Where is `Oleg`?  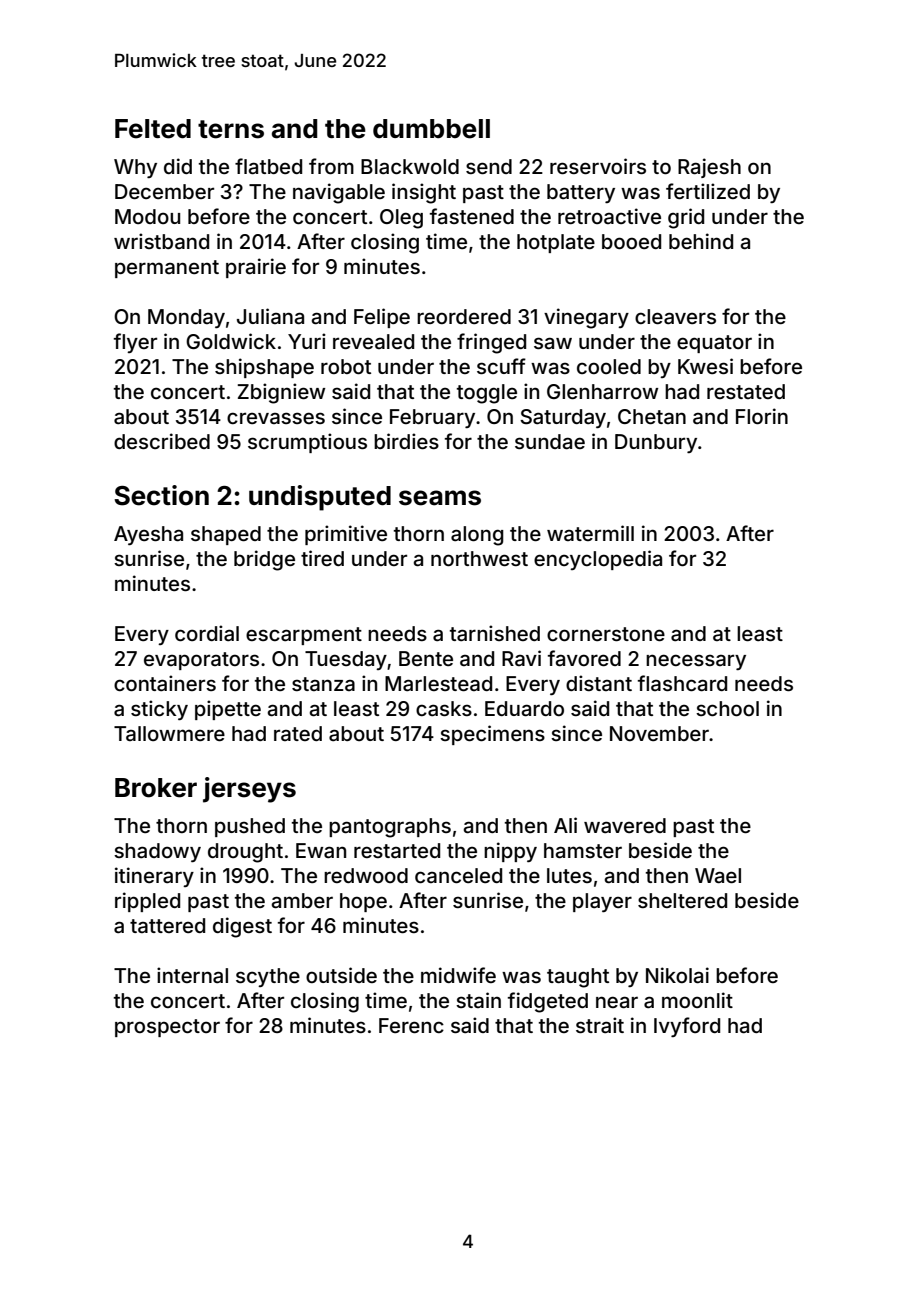 Oleg is located at coordinates (401, 219).
